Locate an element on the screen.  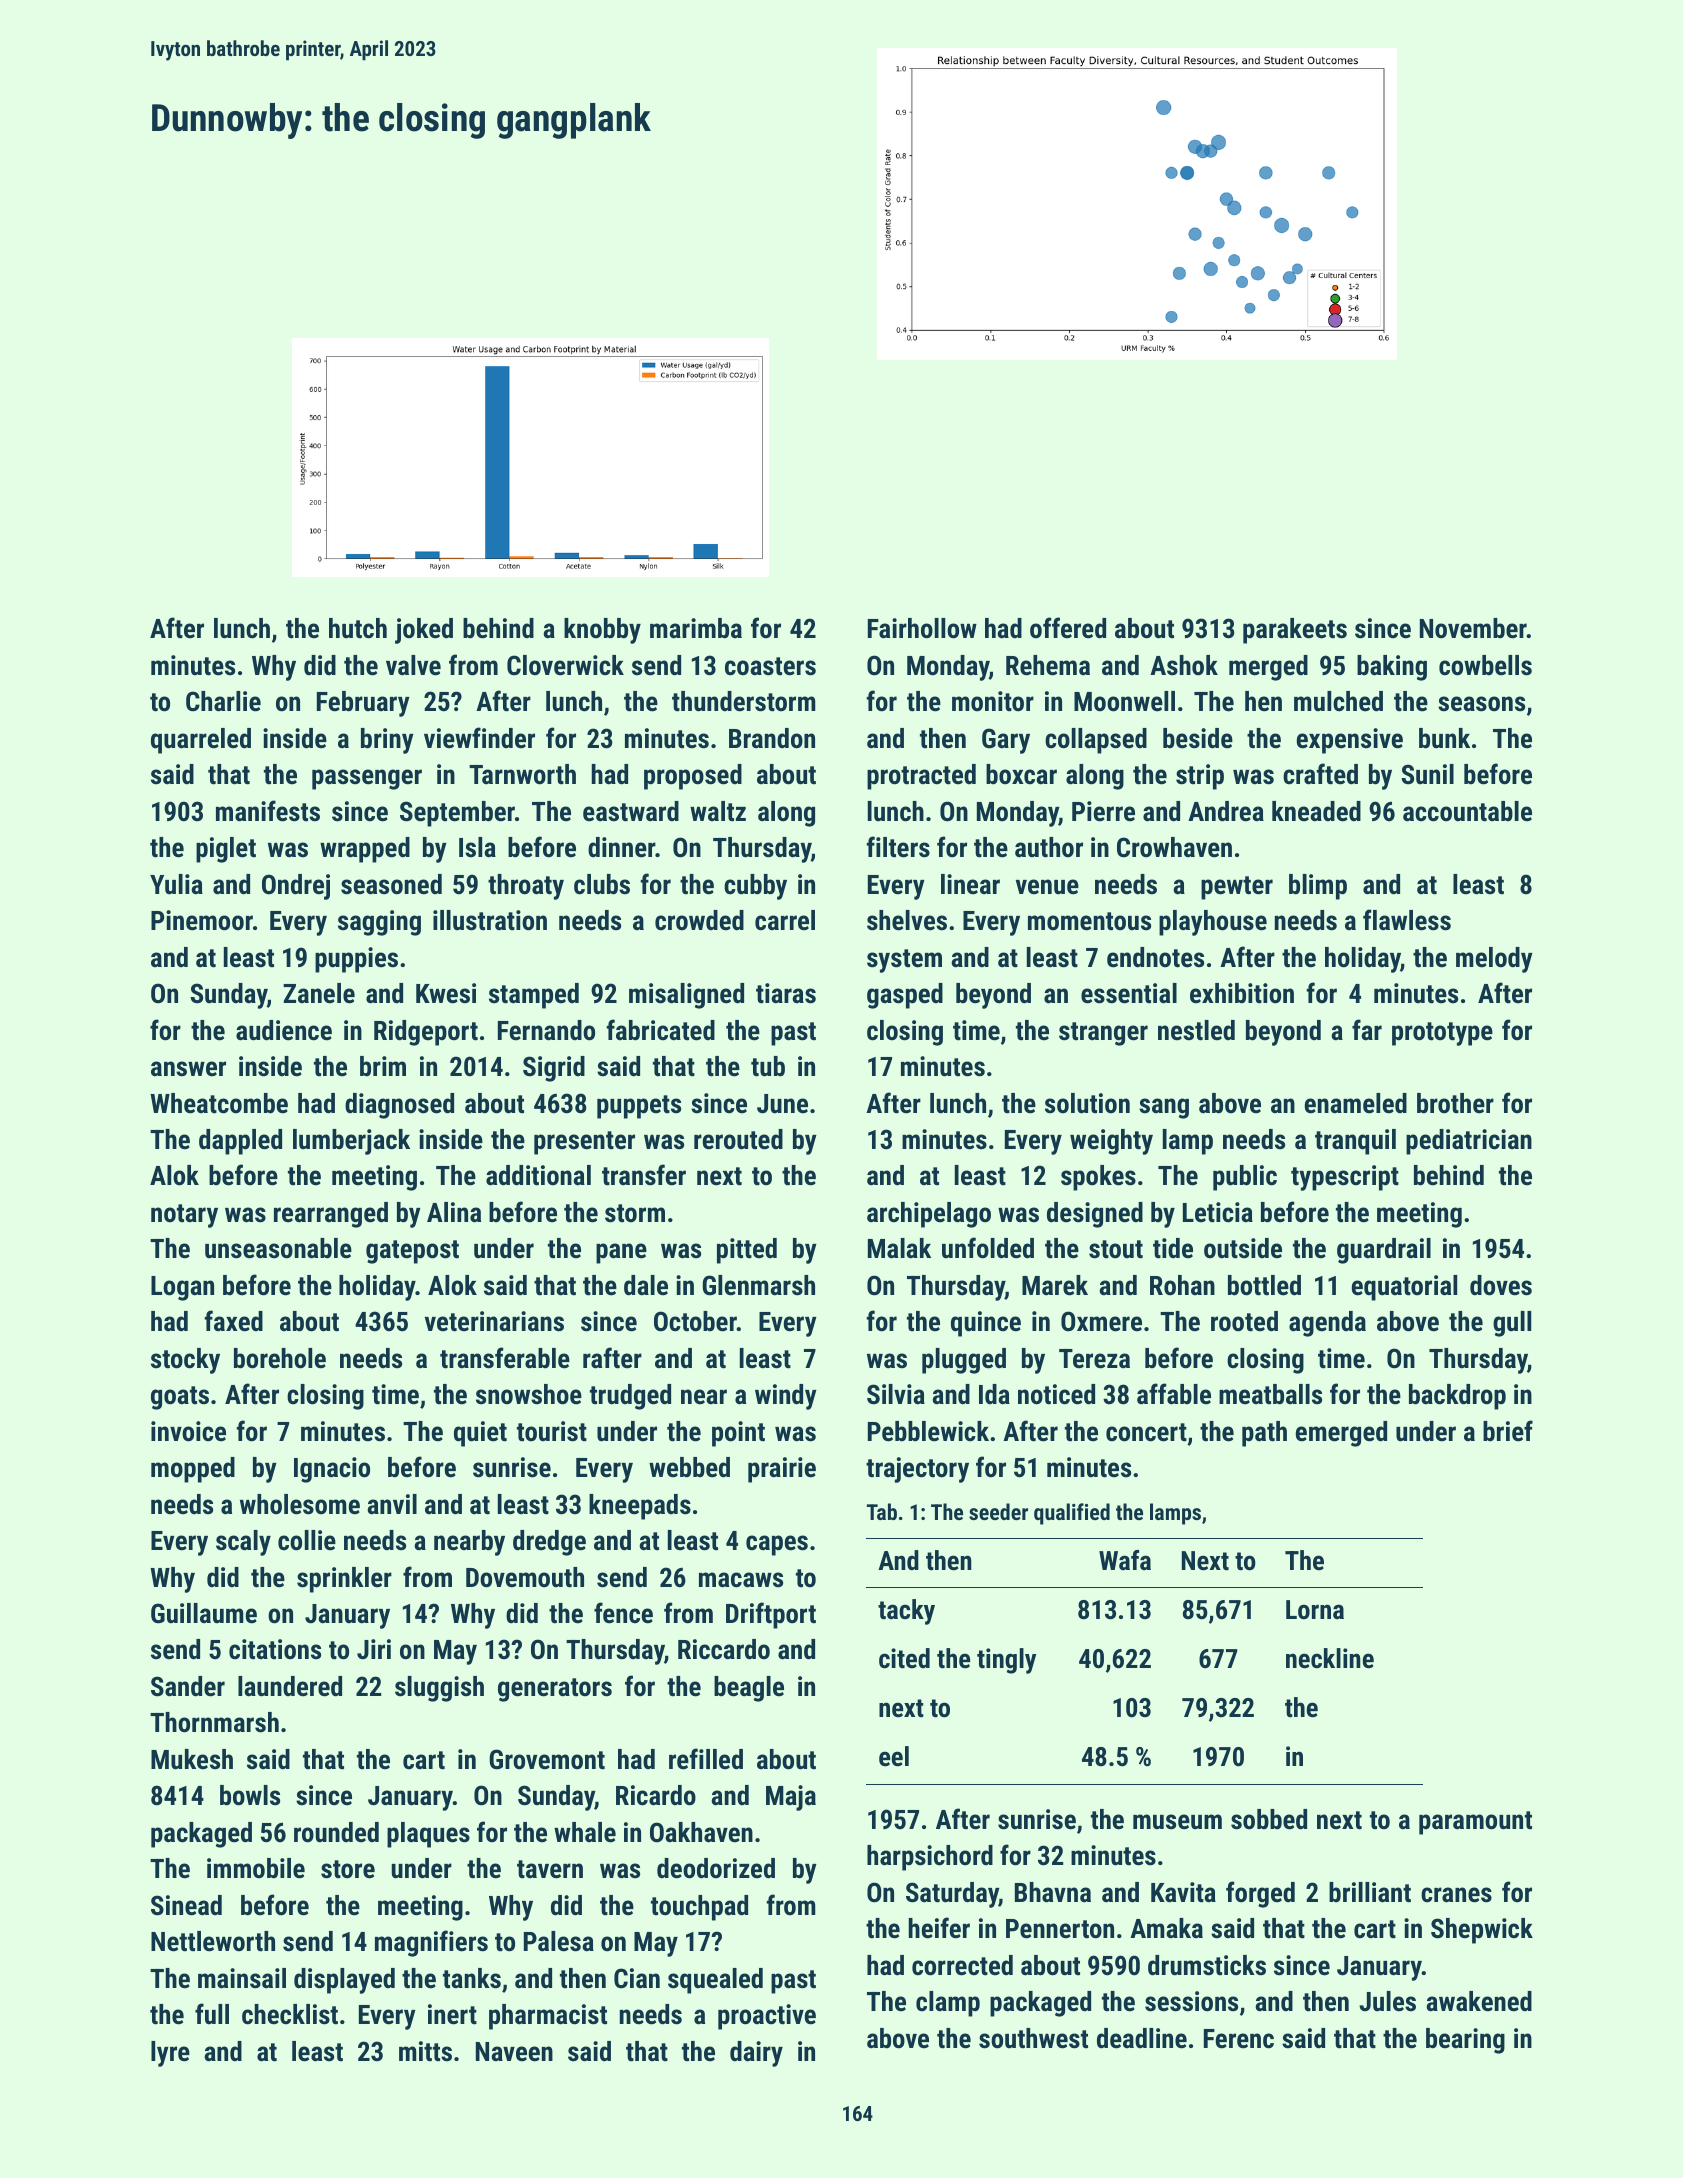
crafted is located at coordinates (1320, 774).
